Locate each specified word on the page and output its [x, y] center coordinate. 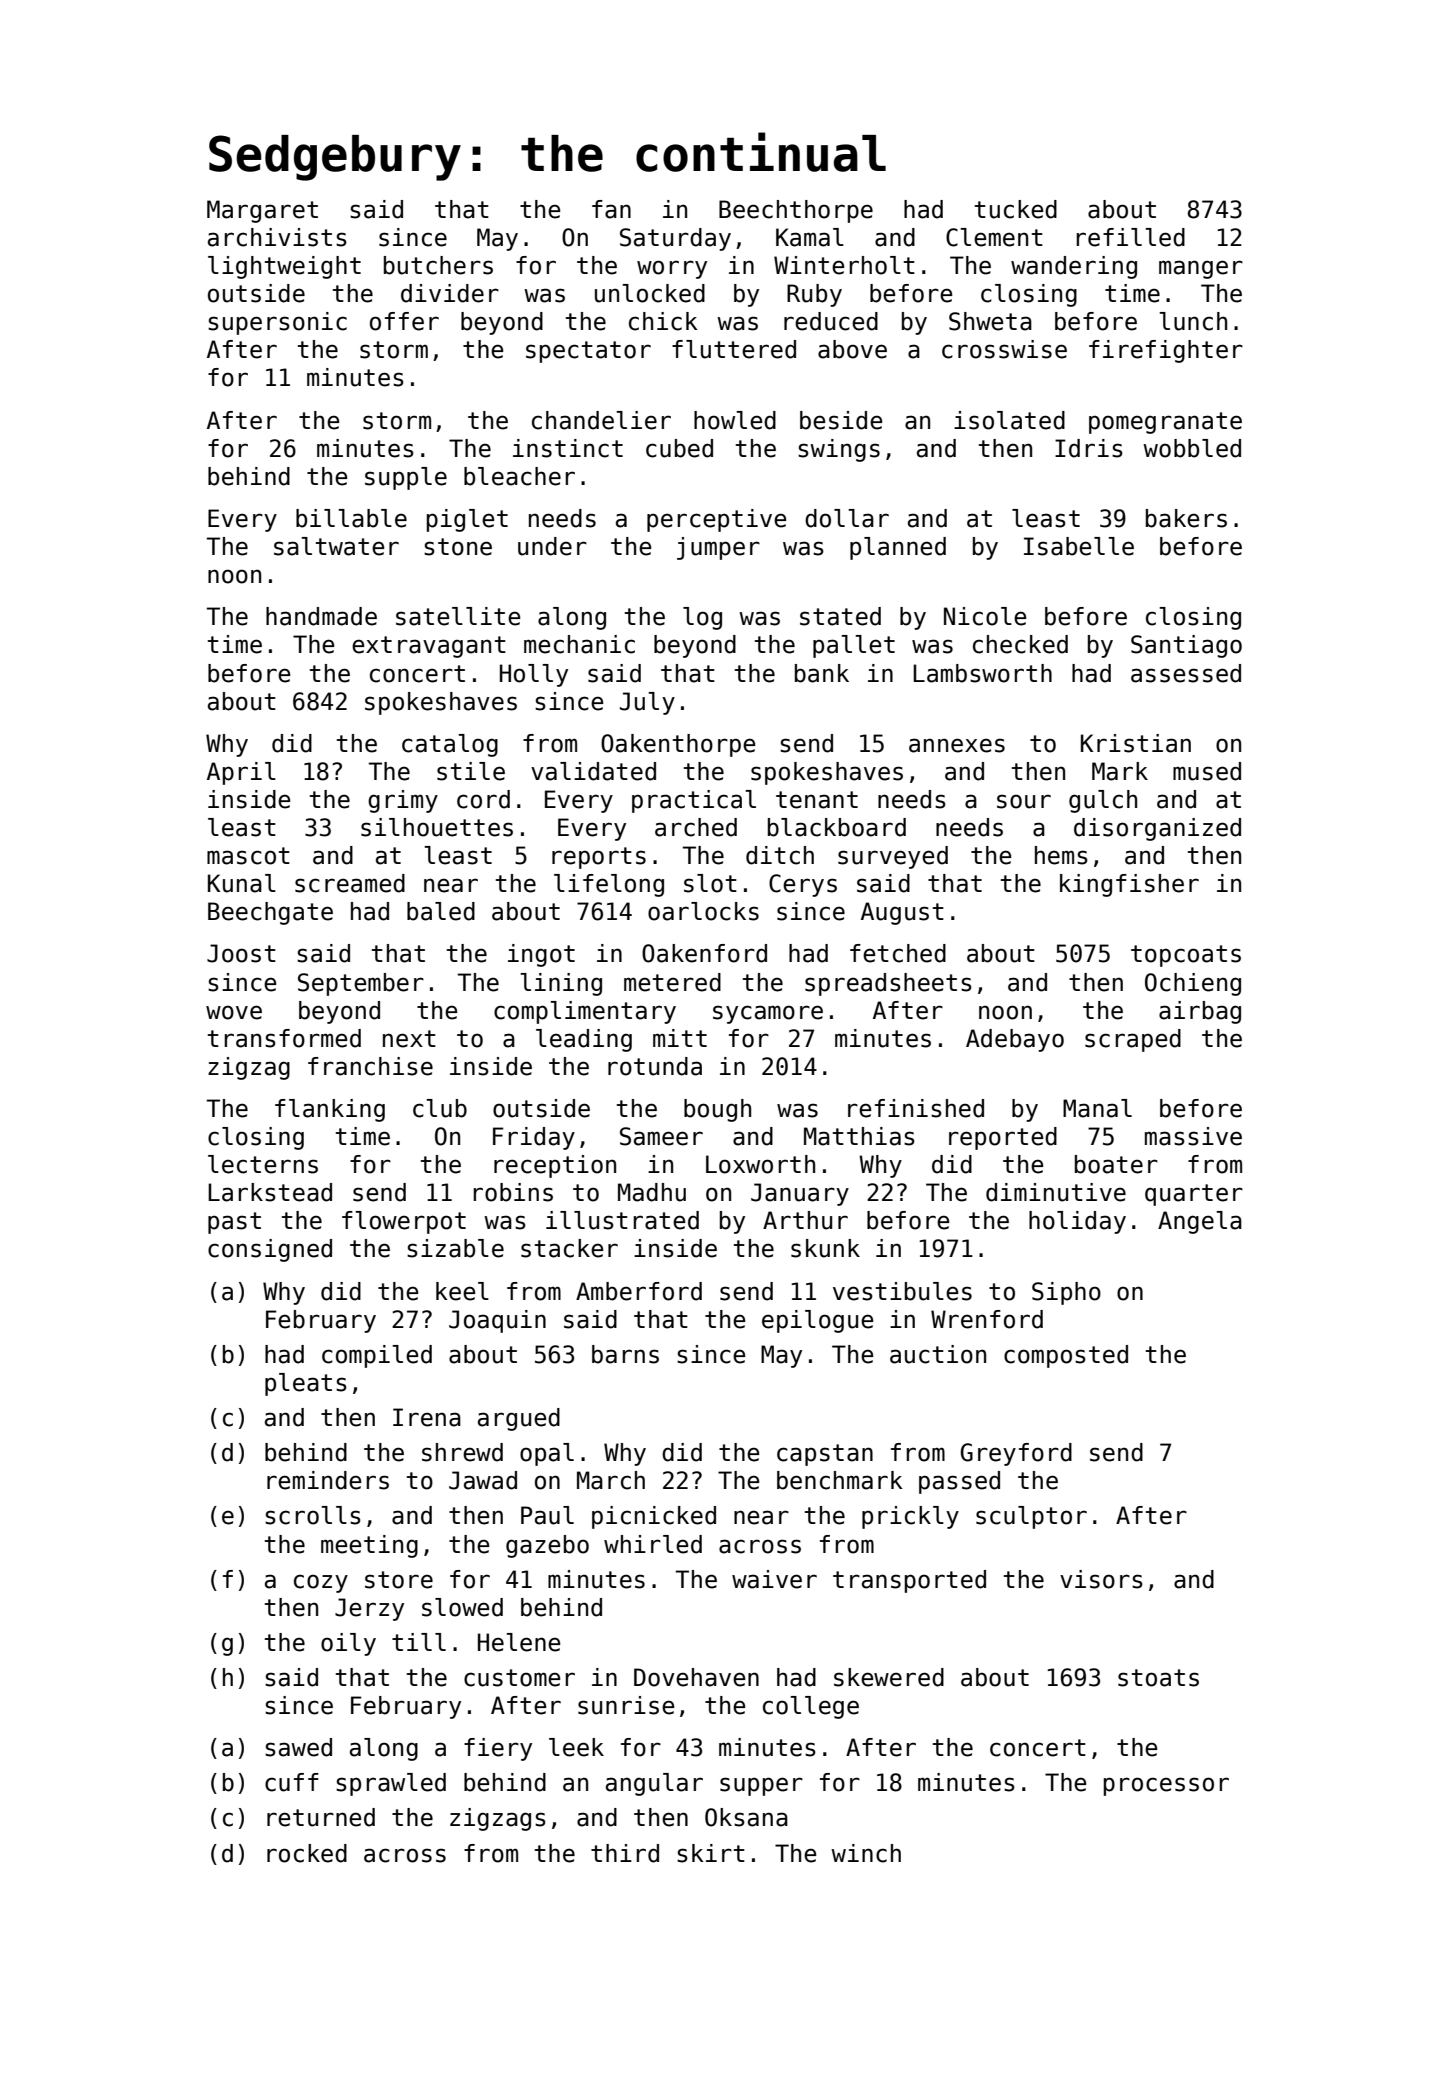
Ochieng [1193, 984]
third [625, 1853]
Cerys [803, 885]
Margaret [262, 211]
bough [717, 1110]
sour [1024, 801]
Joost [241, 953]
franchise [370, 1066]
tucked [1016, 209]
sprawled [391, 1784]
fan [611, 209]
